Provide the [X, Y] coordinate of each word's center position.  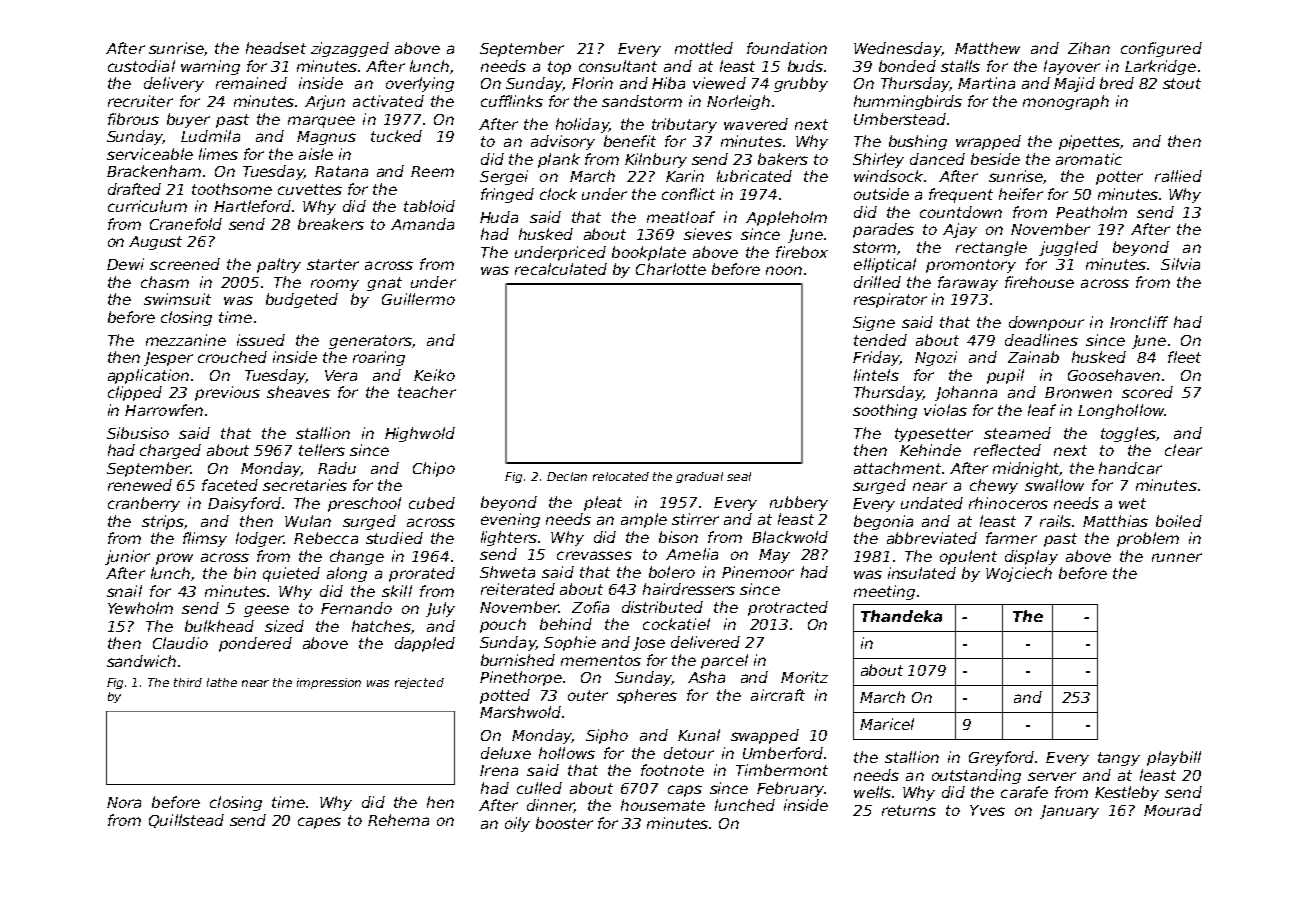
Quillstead [186, 821]
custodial [141, 66]
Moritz [804, 677]
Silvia [1180, 264]
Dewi [125, 264]
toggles [1128, 434]
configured [1161, 49]
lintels [876, 375]
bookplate [649, 253]
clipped [135, 393]
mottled [704, 48]
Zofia [590, 607]
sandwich [141, 661]
